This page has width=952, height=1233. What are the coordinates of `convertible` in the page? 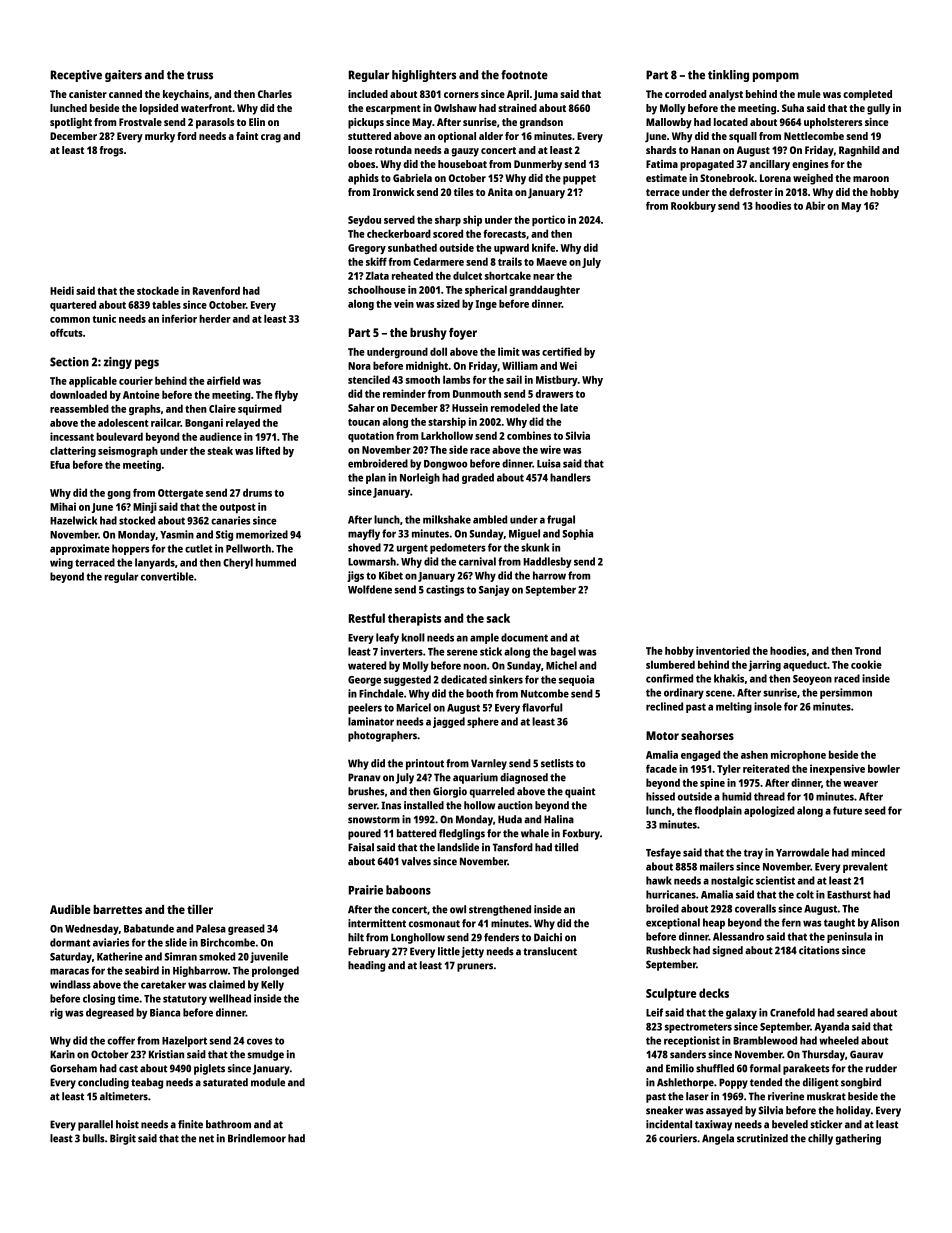 It's located at (167, 576).
